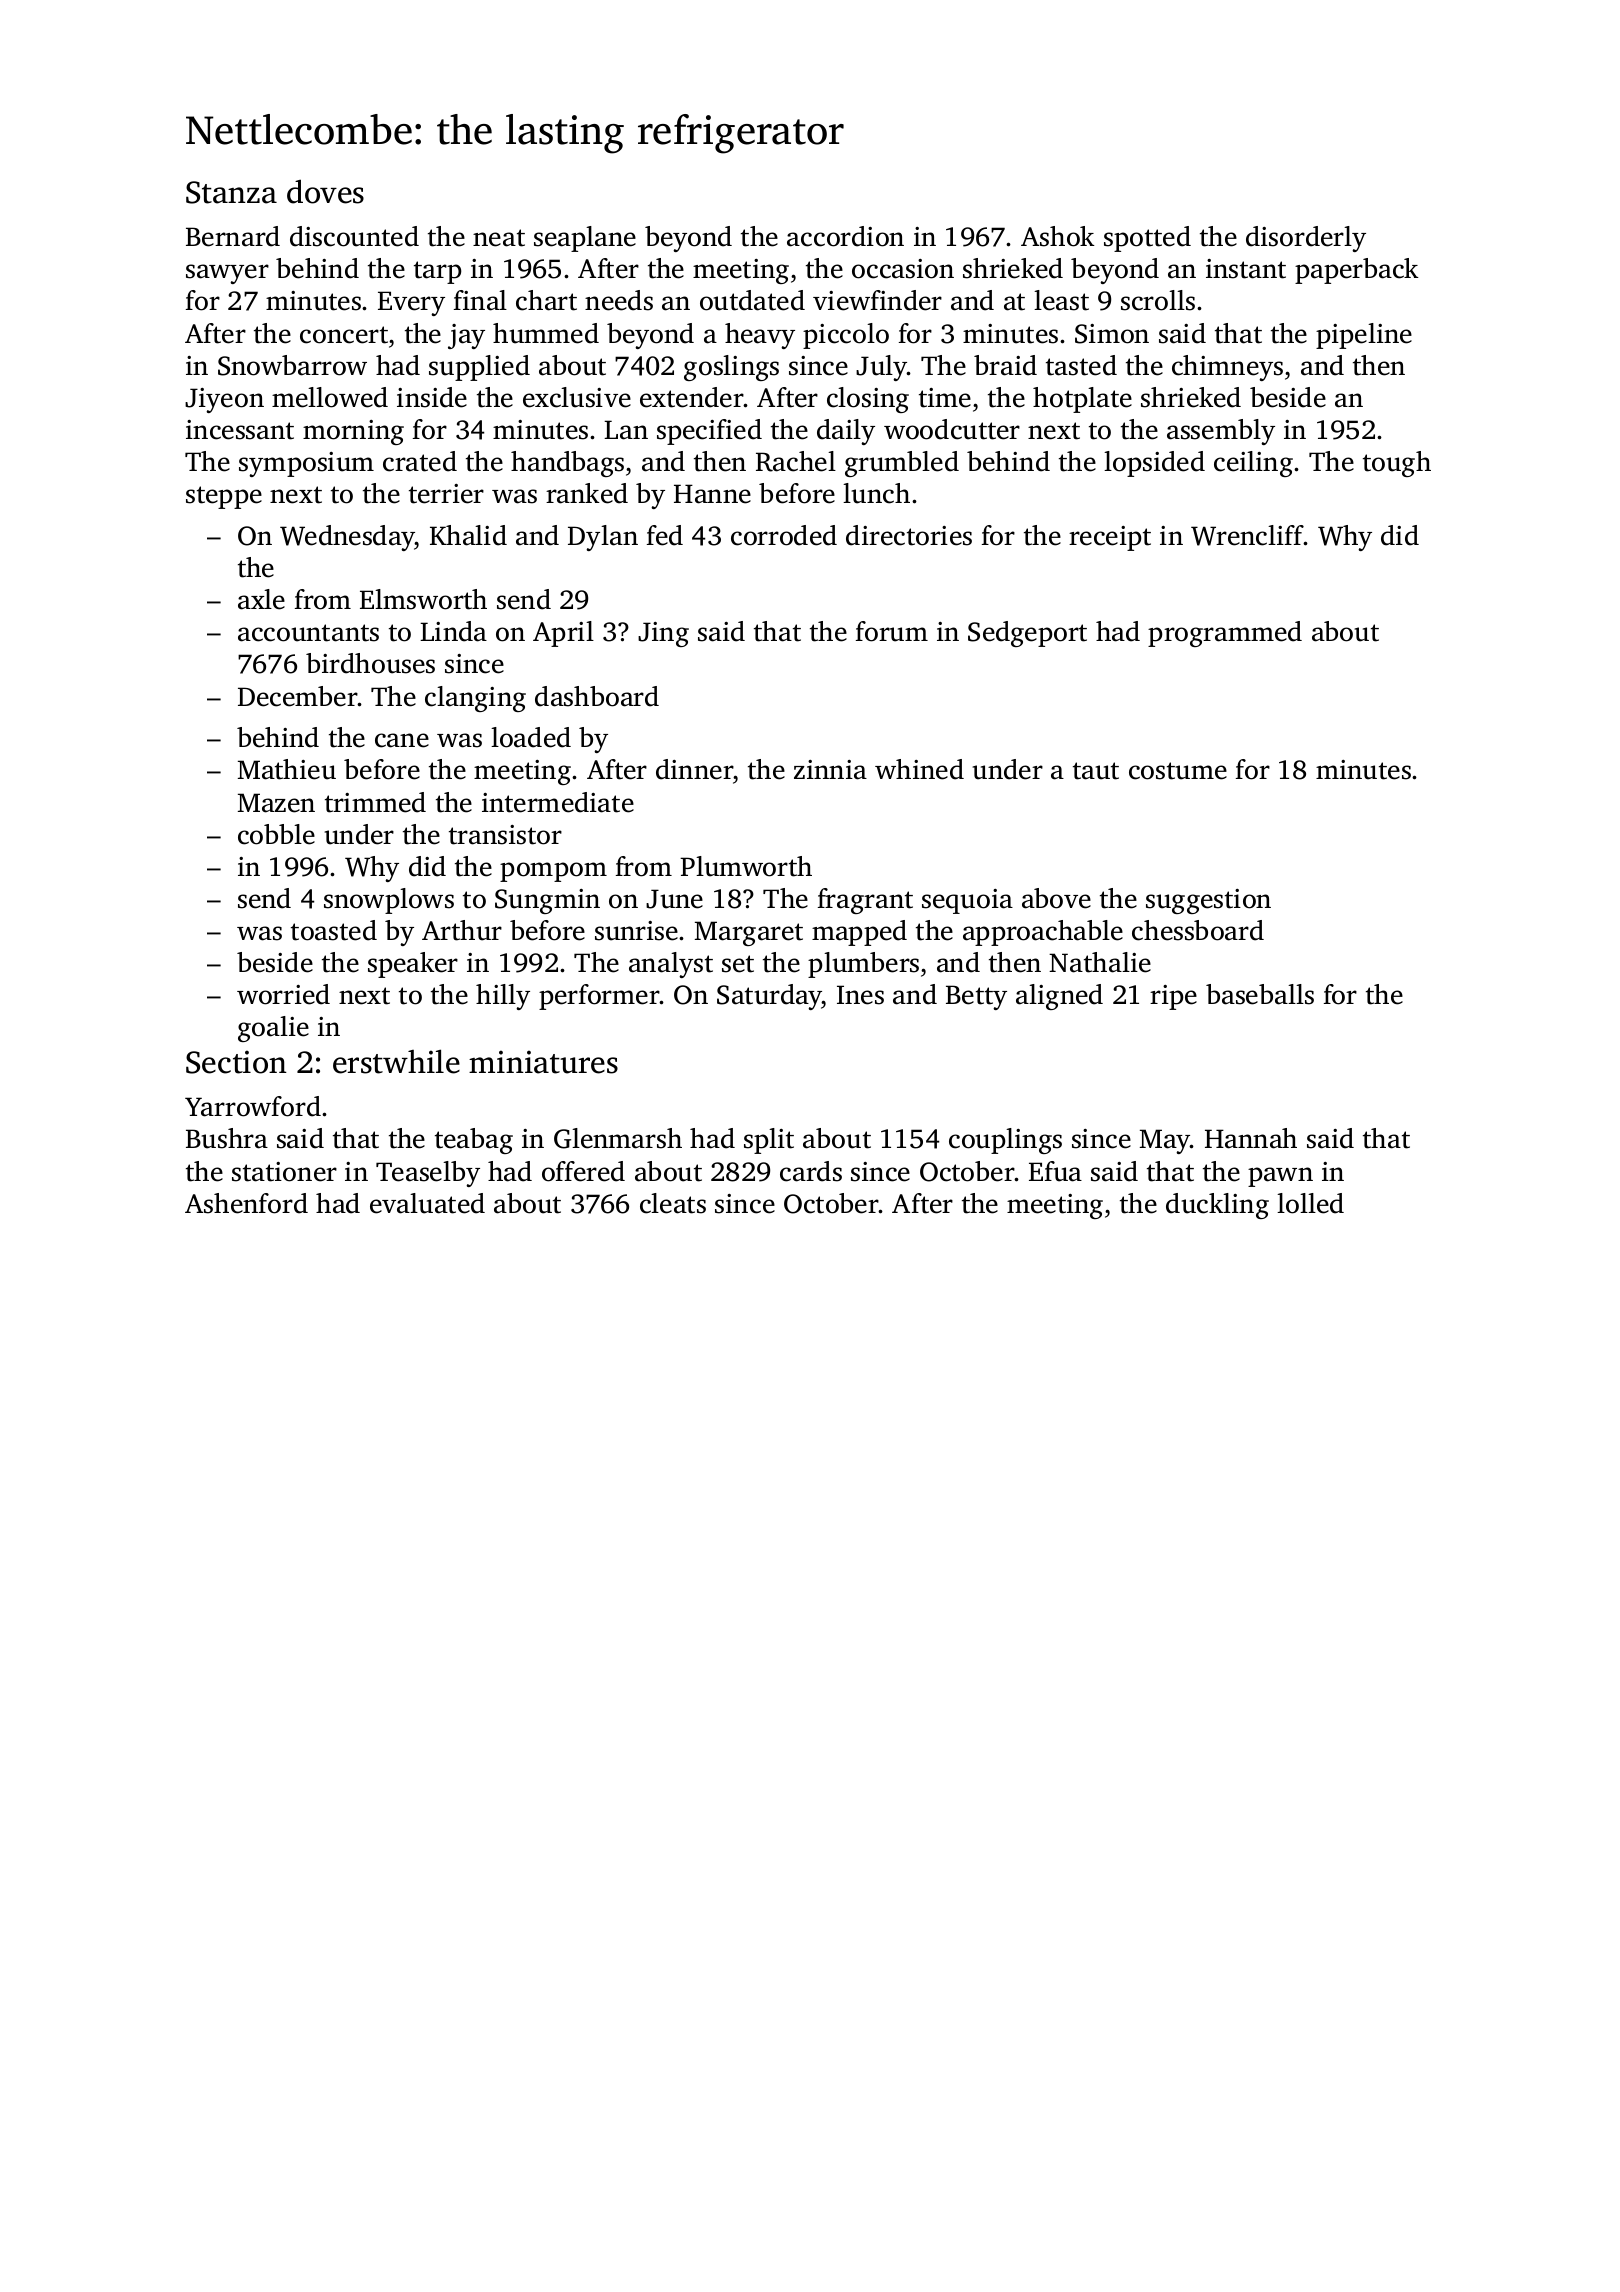 The width and height of the image is (1620, 2292). What do you see at coordinates (1357, 271) in the image?
I see `paperback` at bounding box center [1357, 271].
